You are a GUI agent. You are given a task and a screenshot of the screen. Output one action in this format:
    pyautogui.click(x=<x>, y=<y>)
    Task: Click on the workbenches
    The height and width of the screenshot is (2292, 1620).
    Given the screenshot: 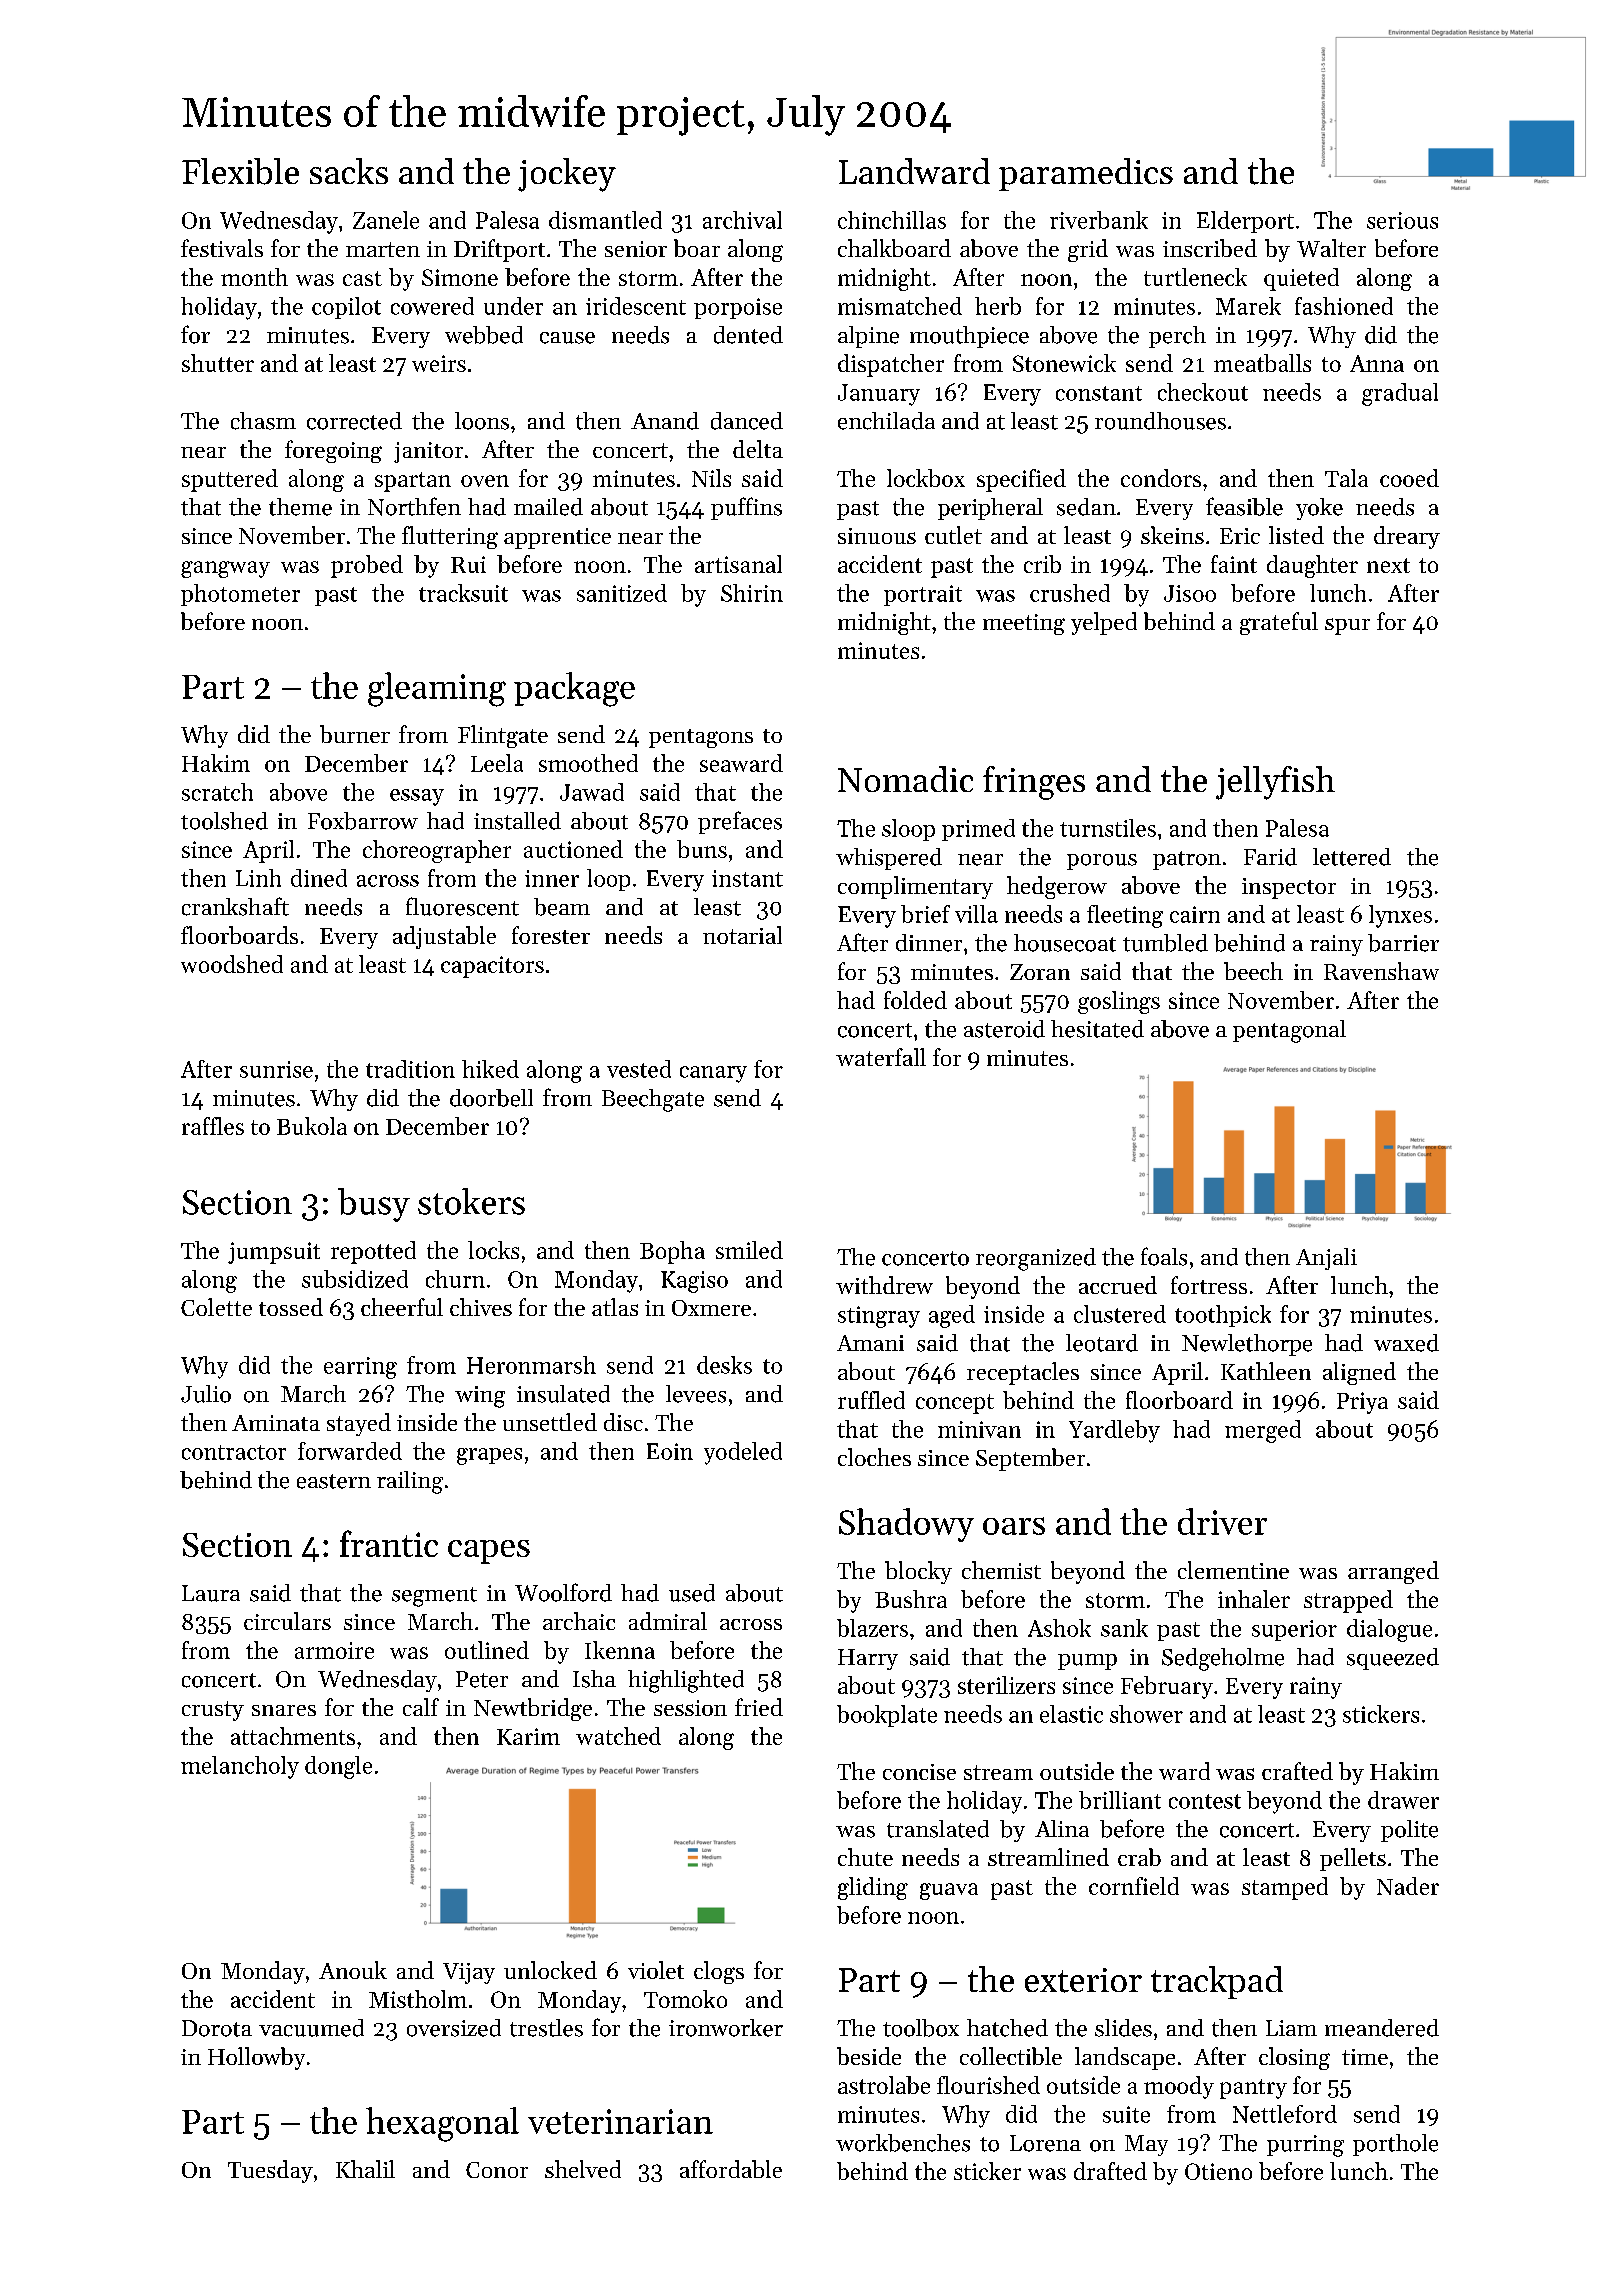 What is the action you would take?
    pyautogui.click(x=903, y=2143)
